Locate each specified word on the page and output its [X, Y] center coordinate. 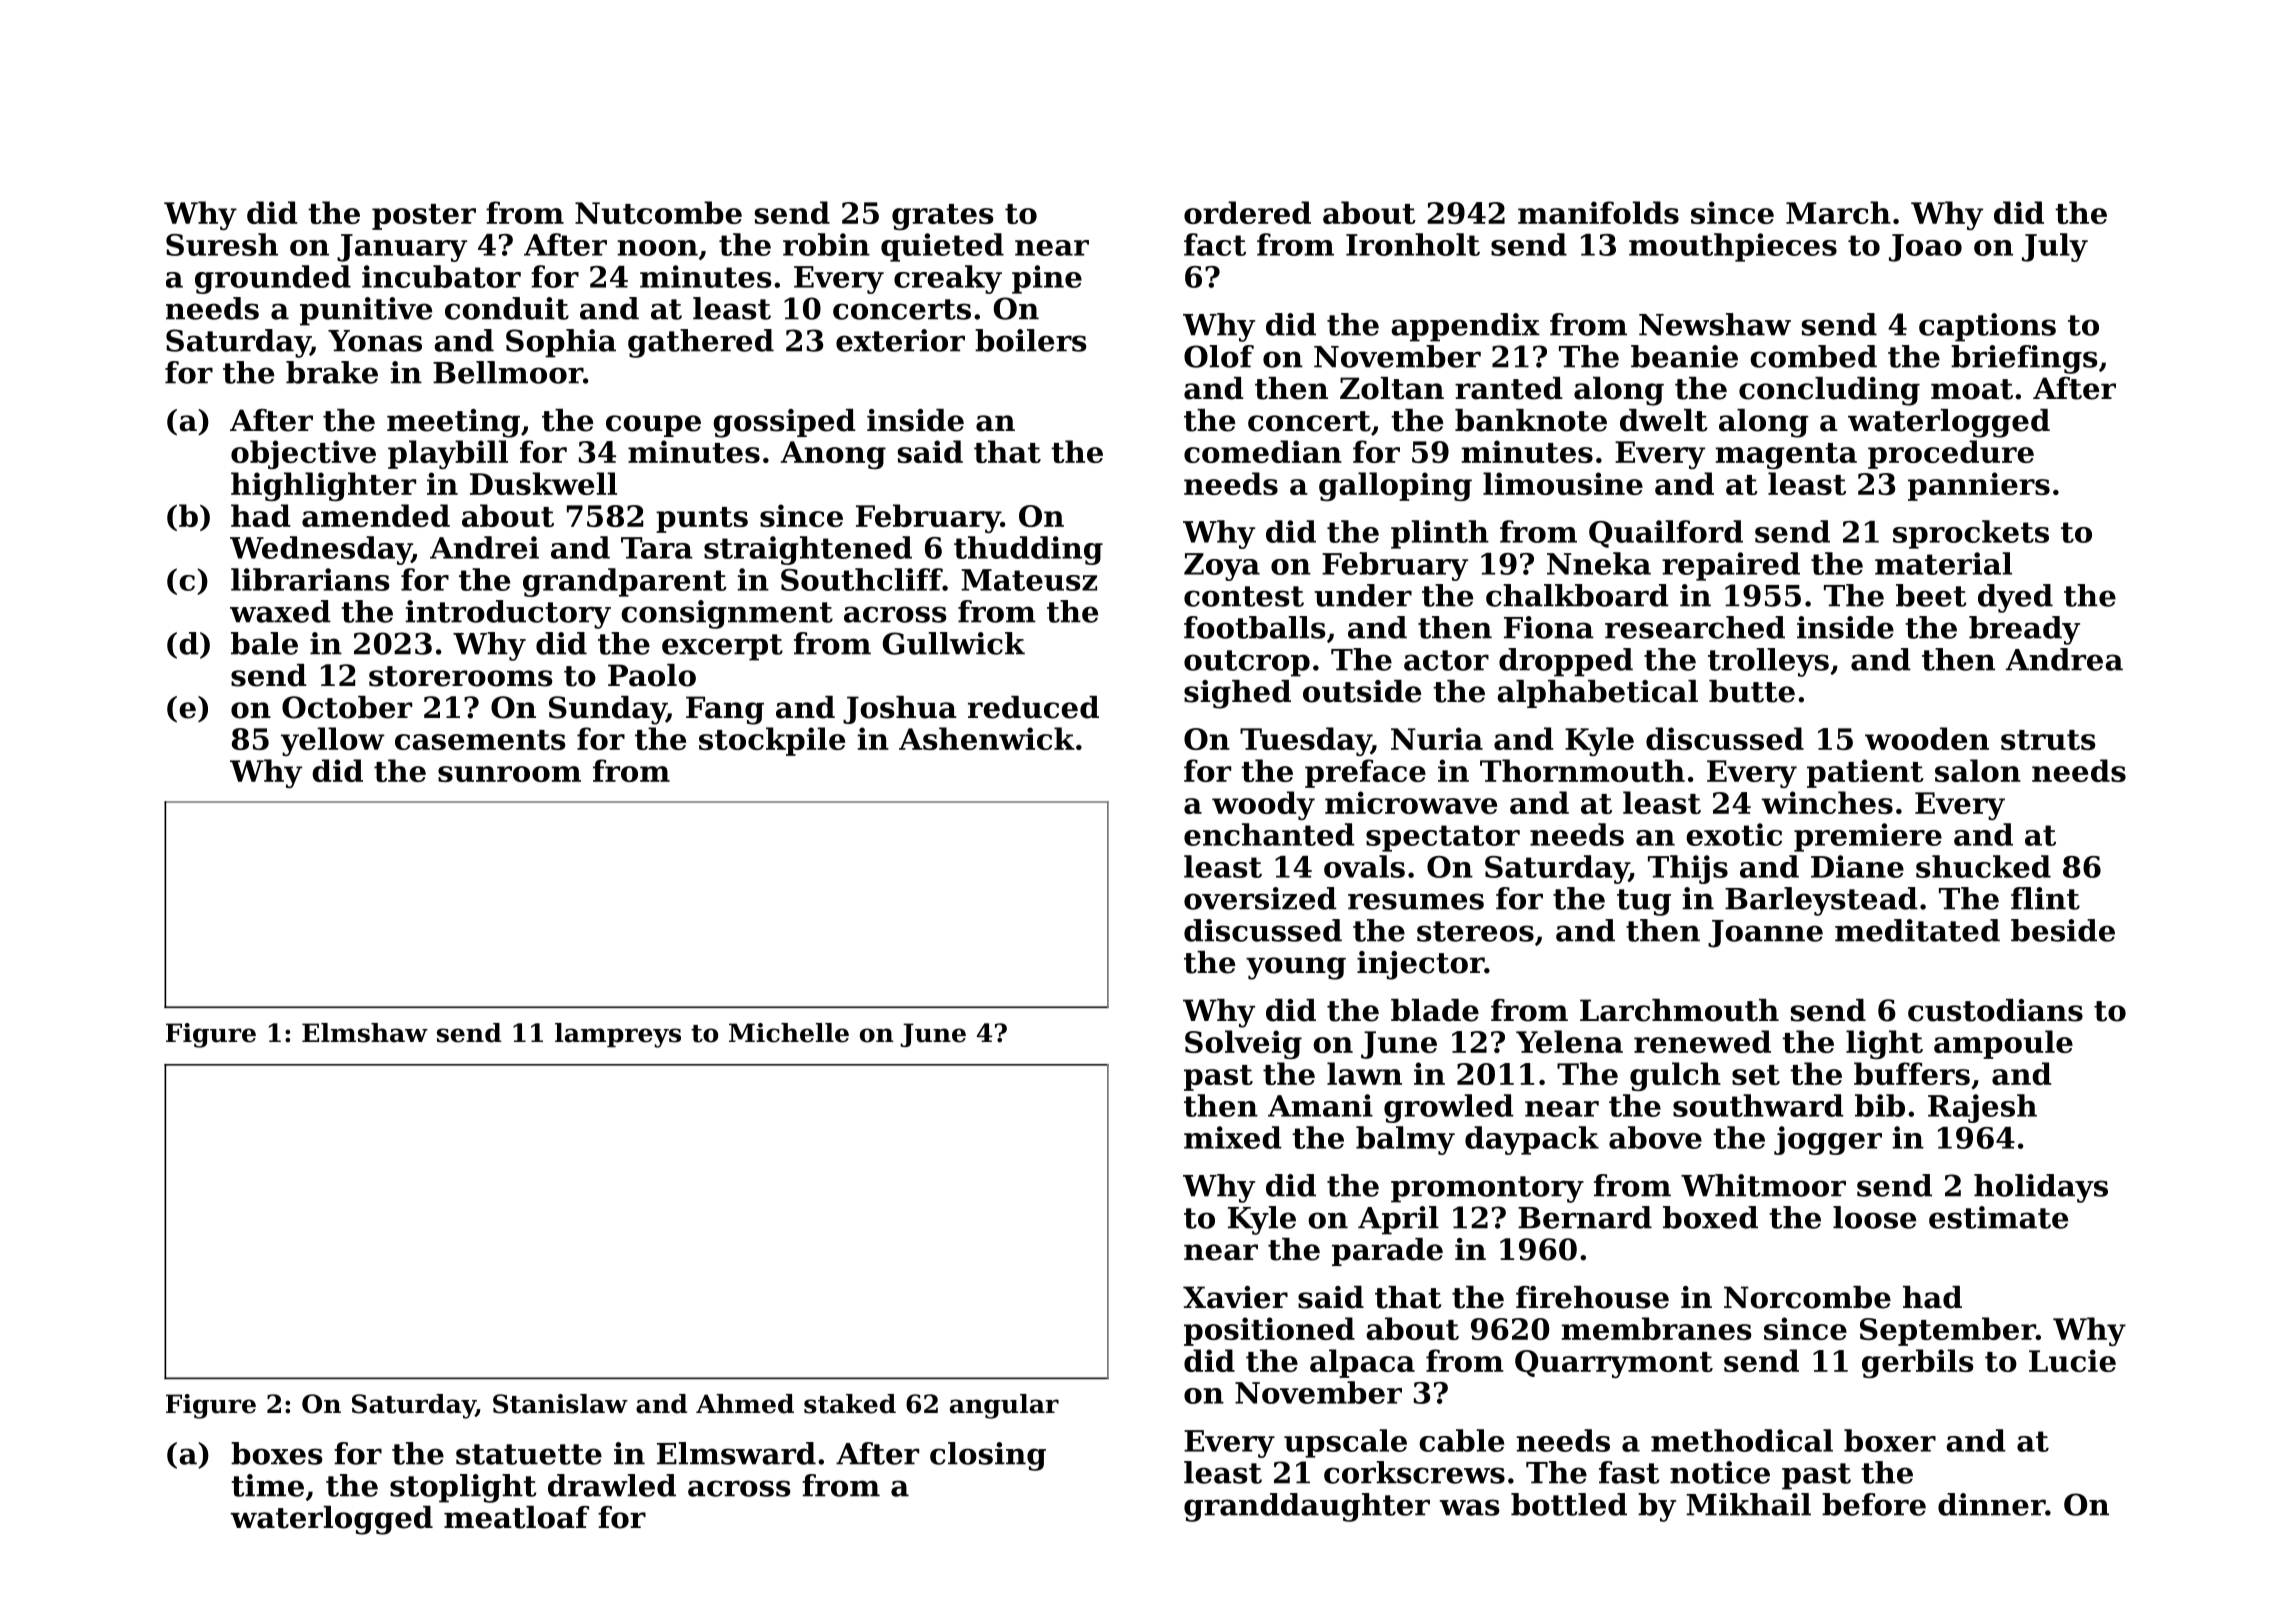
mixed [1233, 1137]
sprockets [1971, 534]
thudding [1028, 550]
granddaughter [1307, 1507]
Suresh [222, 244]
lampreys [618, 1035]
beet [1931, 595]
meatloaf [516, 1517]
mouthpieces [1733, 247]
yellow [333, 741]
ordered [1247, 212]
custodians [1995, 1010]
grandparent [625, 582]
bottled [1569, 1504]
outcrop [1247, 663]
